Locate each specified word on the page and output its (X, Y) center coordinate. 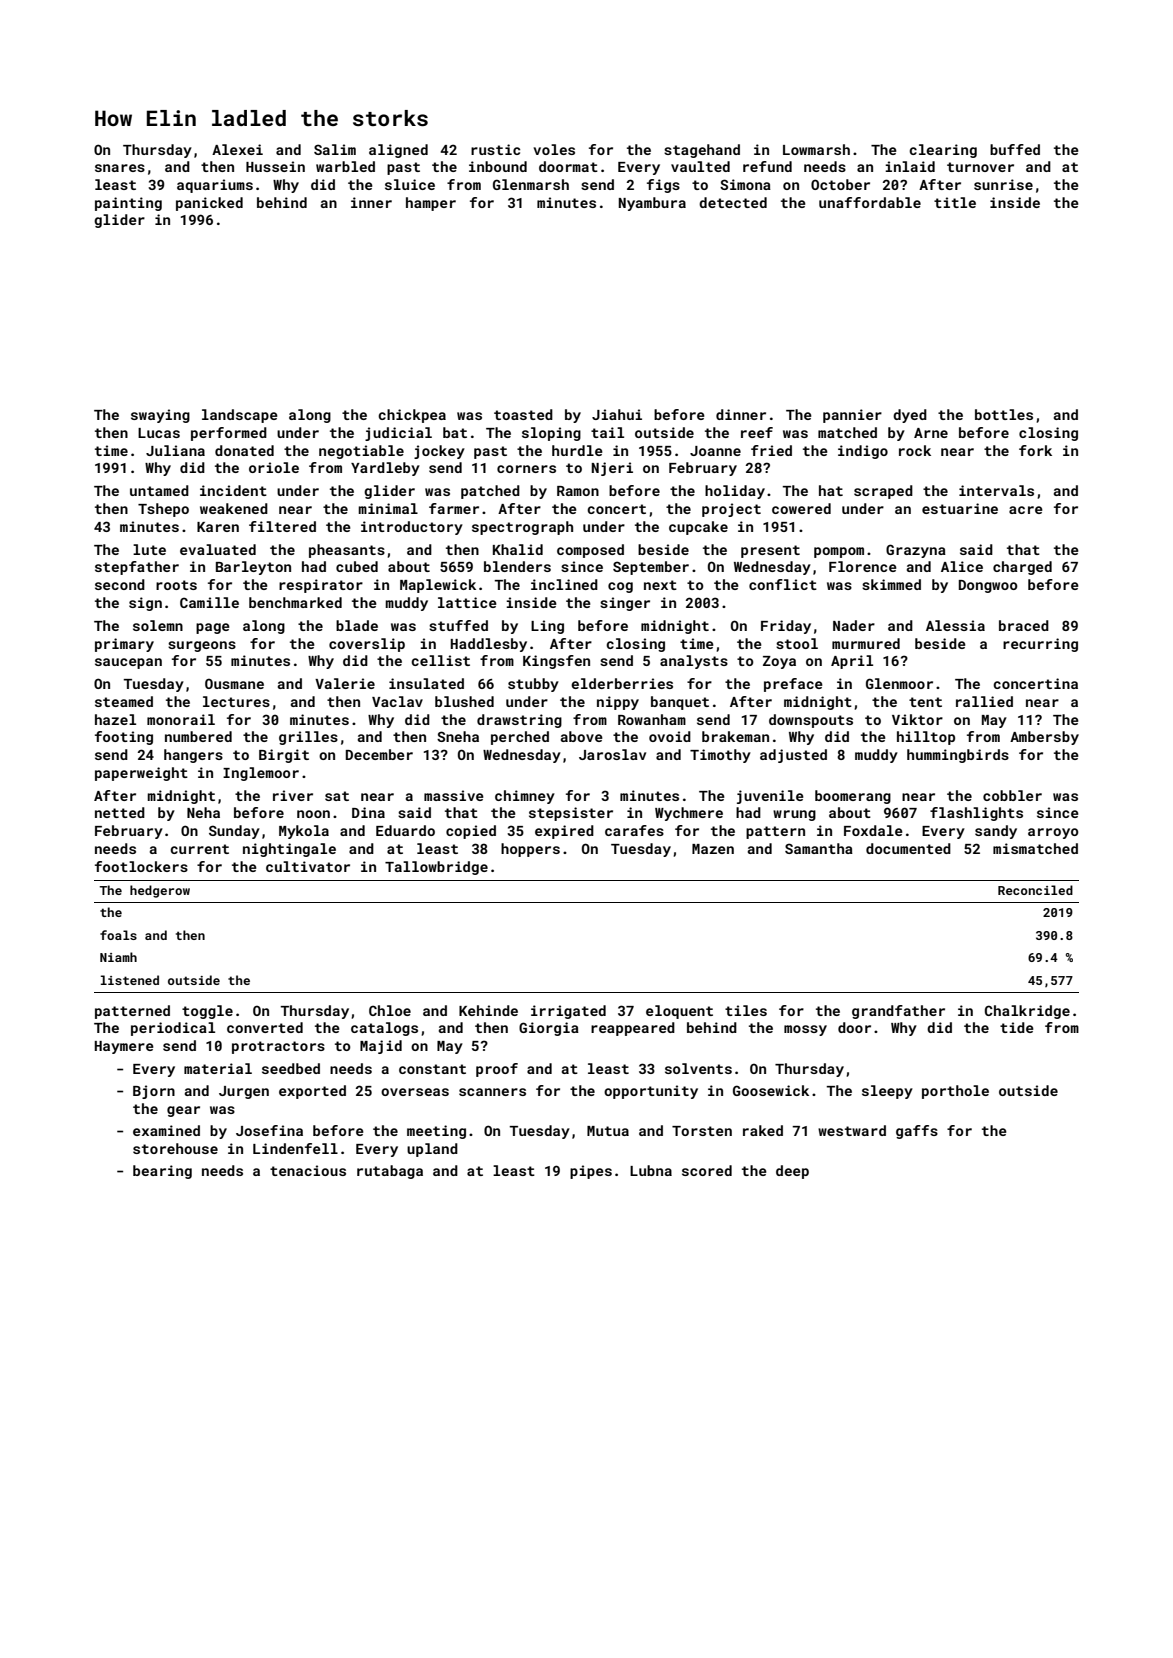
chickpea (412, 416)
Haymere (124, 1047)
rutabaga (390, 1172)
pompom (839, 552)
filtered (282, 526)
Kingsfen (556, 662)
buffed (1015, 149)
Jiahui (617, 414)
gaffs (917, 1132)
